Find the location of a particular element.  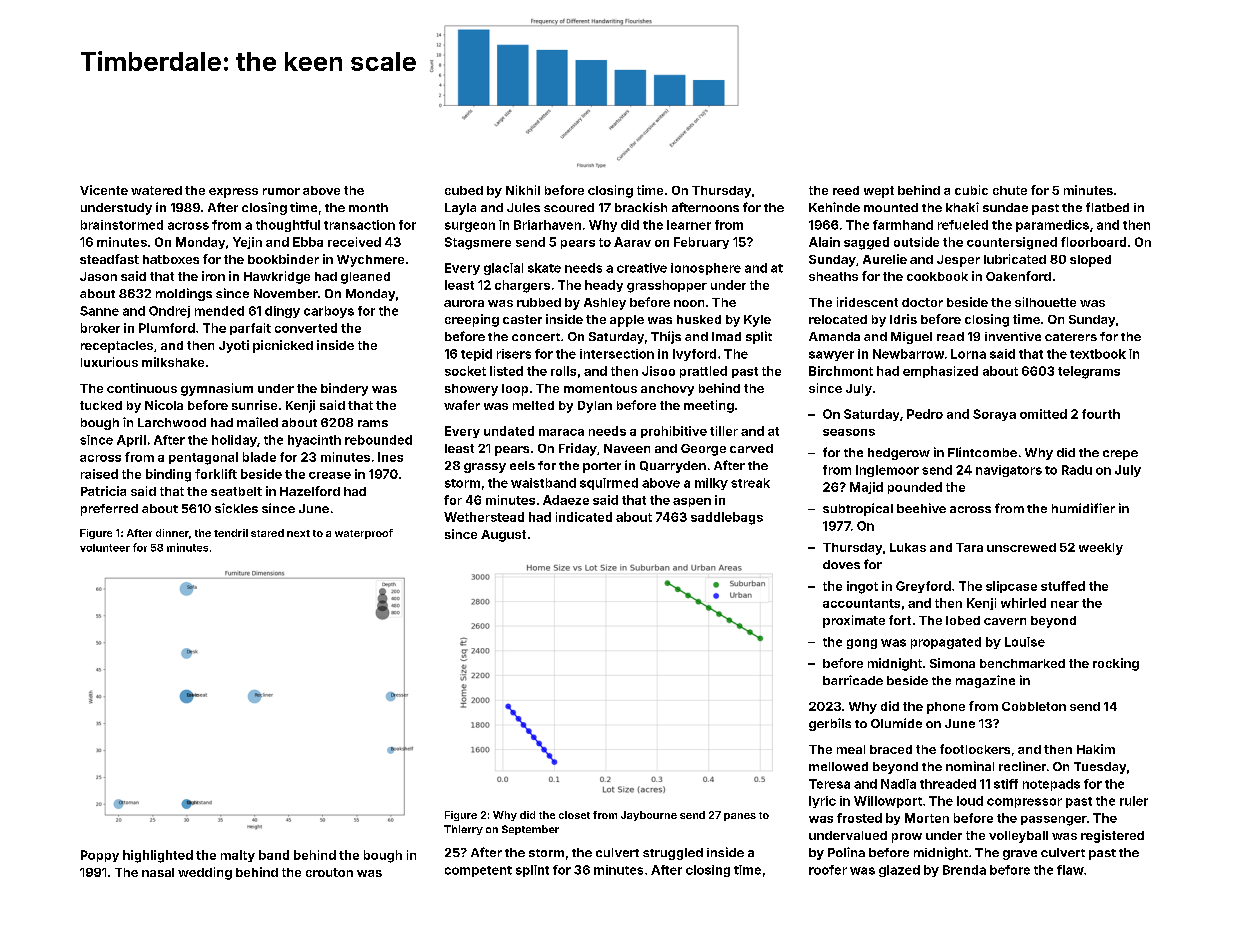

roofer is located at coordinates (828, 870).
